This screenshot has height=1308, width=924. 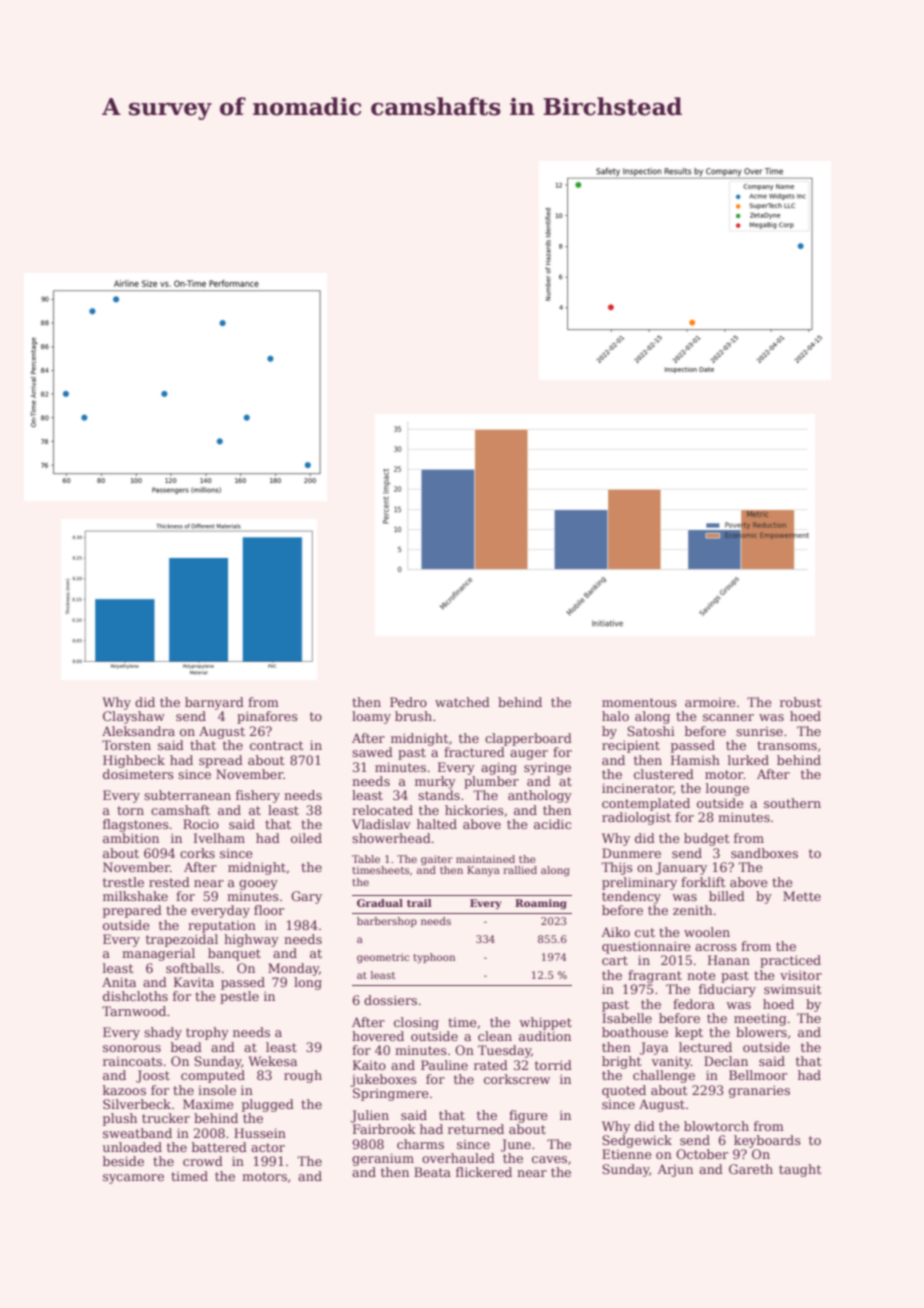 What do you see at coordinates (133, 1179) in the screenshot?
I see `sycamore` at bounding box center [133, 1179].
